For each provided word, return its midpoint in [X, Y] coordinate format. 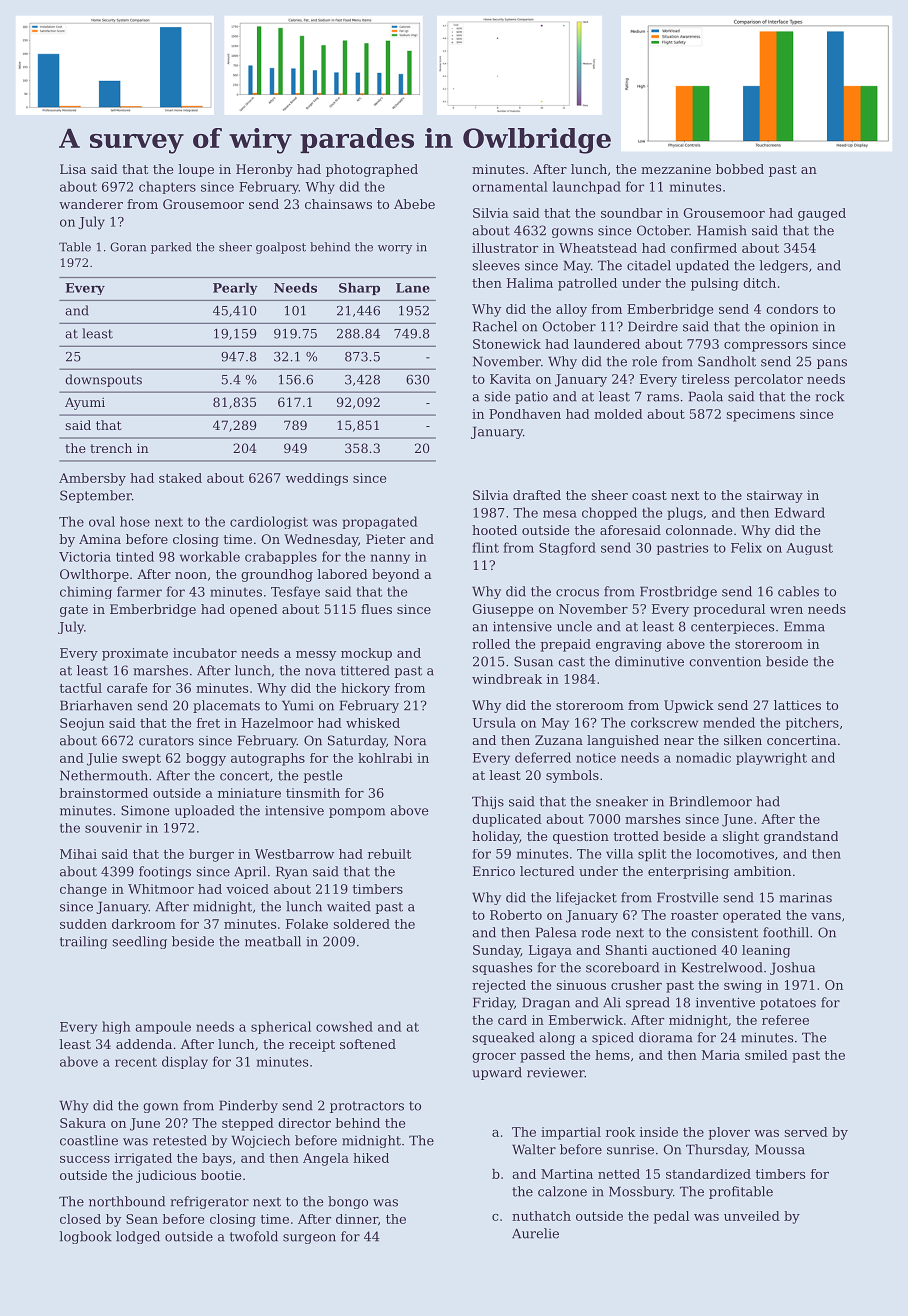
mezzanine [676, 169]
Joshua [792, 968]
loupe [196, 170]
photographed [372, 170]
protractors [367, 1107]
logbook [85, 1237]
